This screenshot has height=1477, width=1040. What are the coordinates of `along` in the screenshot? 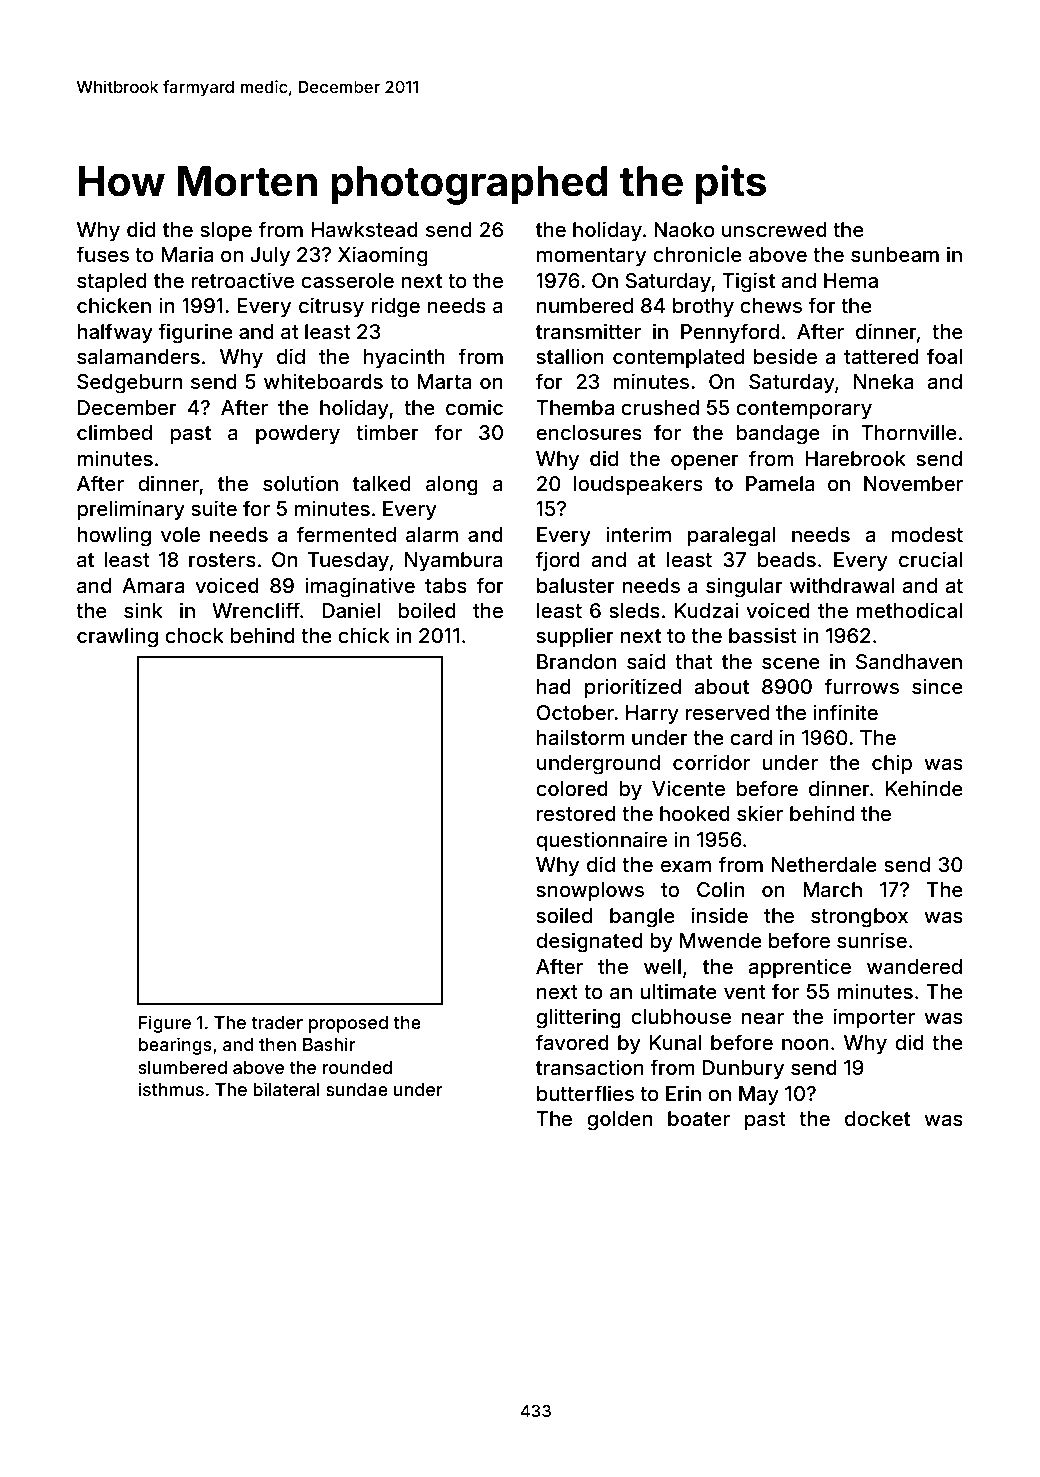 It's located at (452, 486).
